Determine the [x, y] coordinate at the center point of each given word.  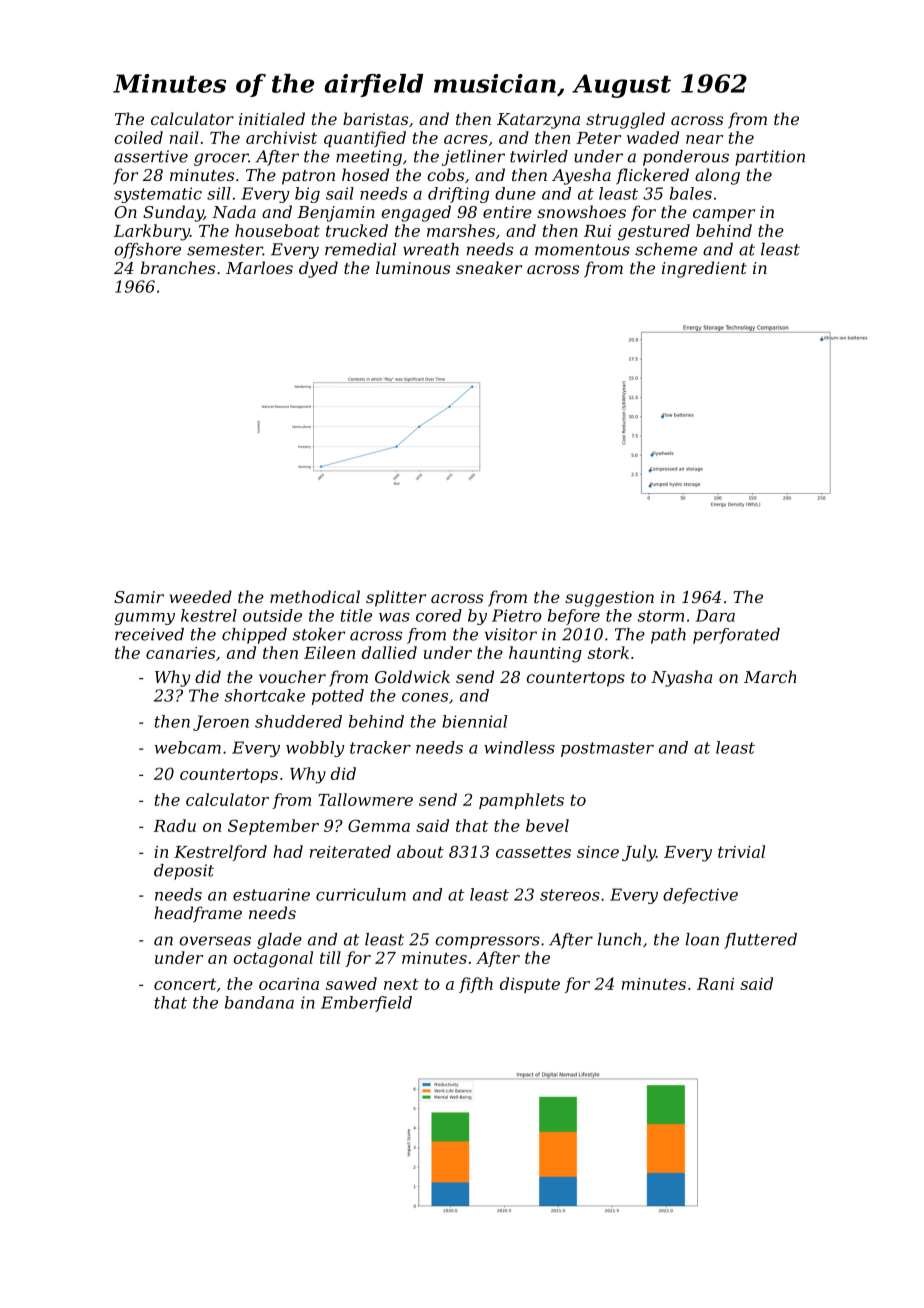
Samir [139, 597]
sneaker [489, 267]
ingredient [704, 269]
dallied [389, 652]
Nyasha [681, 678]
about [420, 851]
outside [272, 615]
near [704, 139]
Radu [174, 825]
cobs [445, 174]
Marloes [259, 267]
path [668, 636]
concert [185, 984]
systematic [158, 195]
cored [439, 615]
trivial [741, 851]
